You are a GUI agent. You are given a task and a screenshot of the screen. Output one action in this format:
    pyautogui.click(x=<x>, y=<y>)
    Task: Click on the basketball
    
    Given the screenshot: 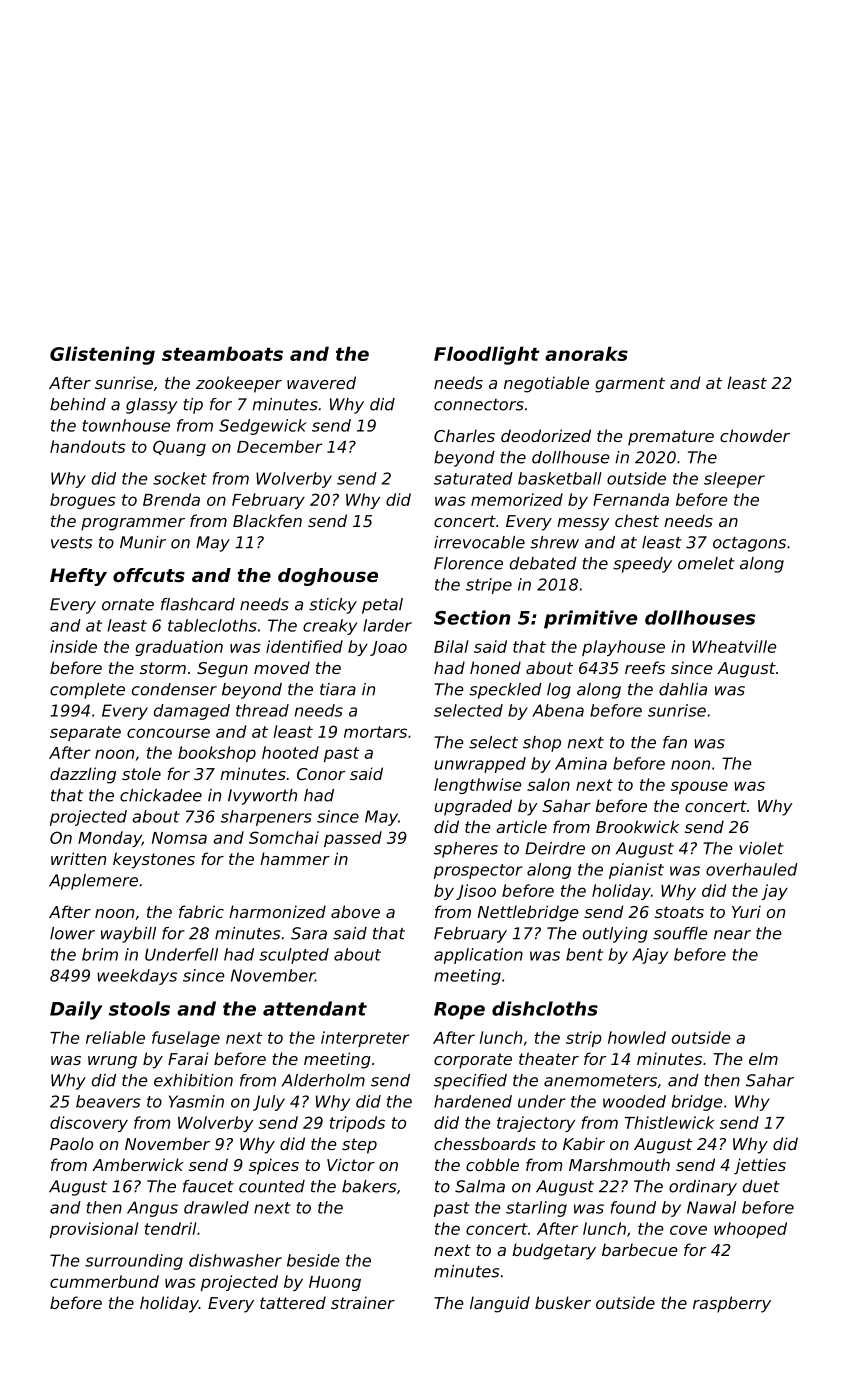 What is the action you would take?
    pyautogui.click(x=560, y=478)
